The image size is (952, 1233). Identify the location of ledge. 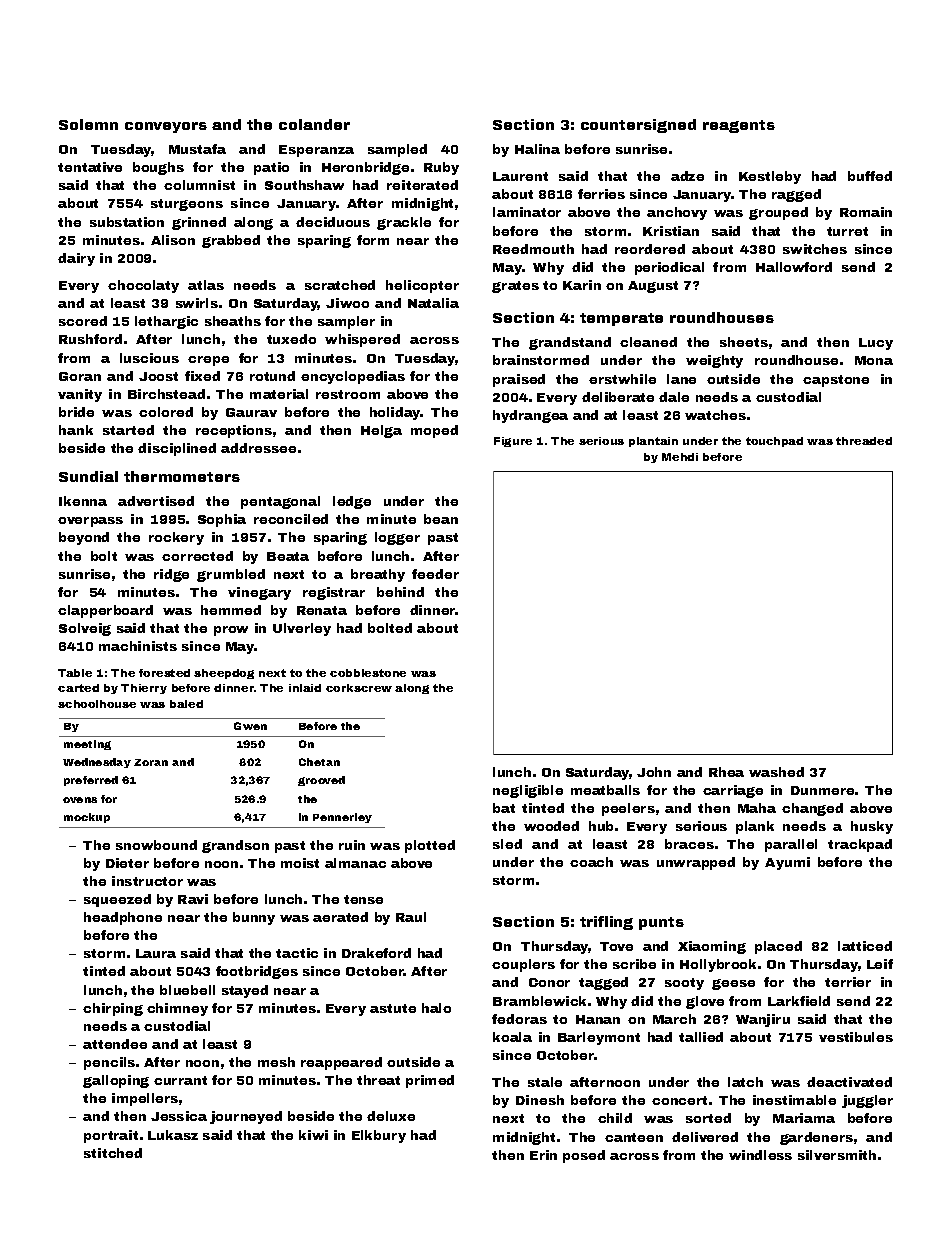
(352, 502).
